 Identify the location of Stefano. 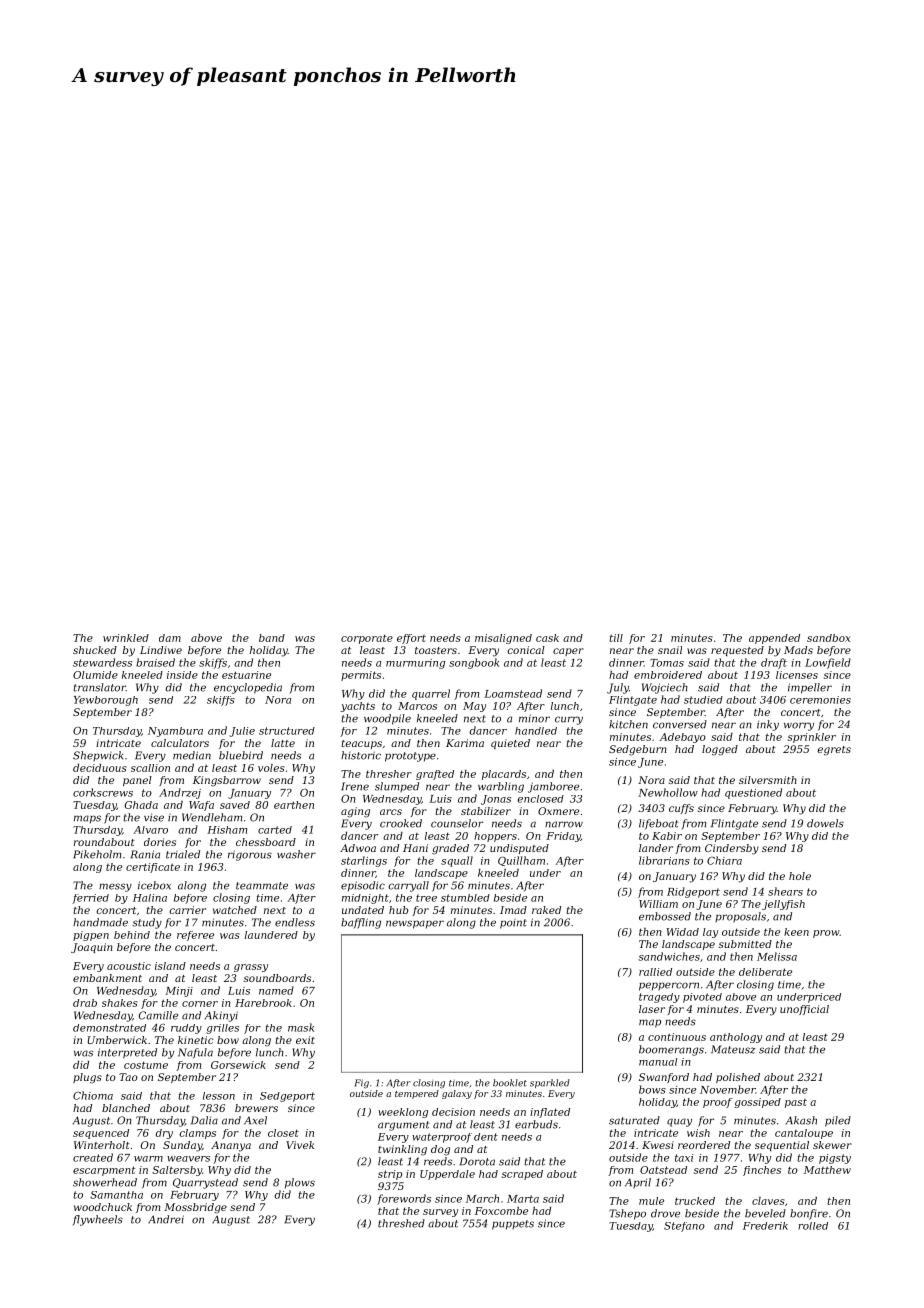
(684, 1227).
